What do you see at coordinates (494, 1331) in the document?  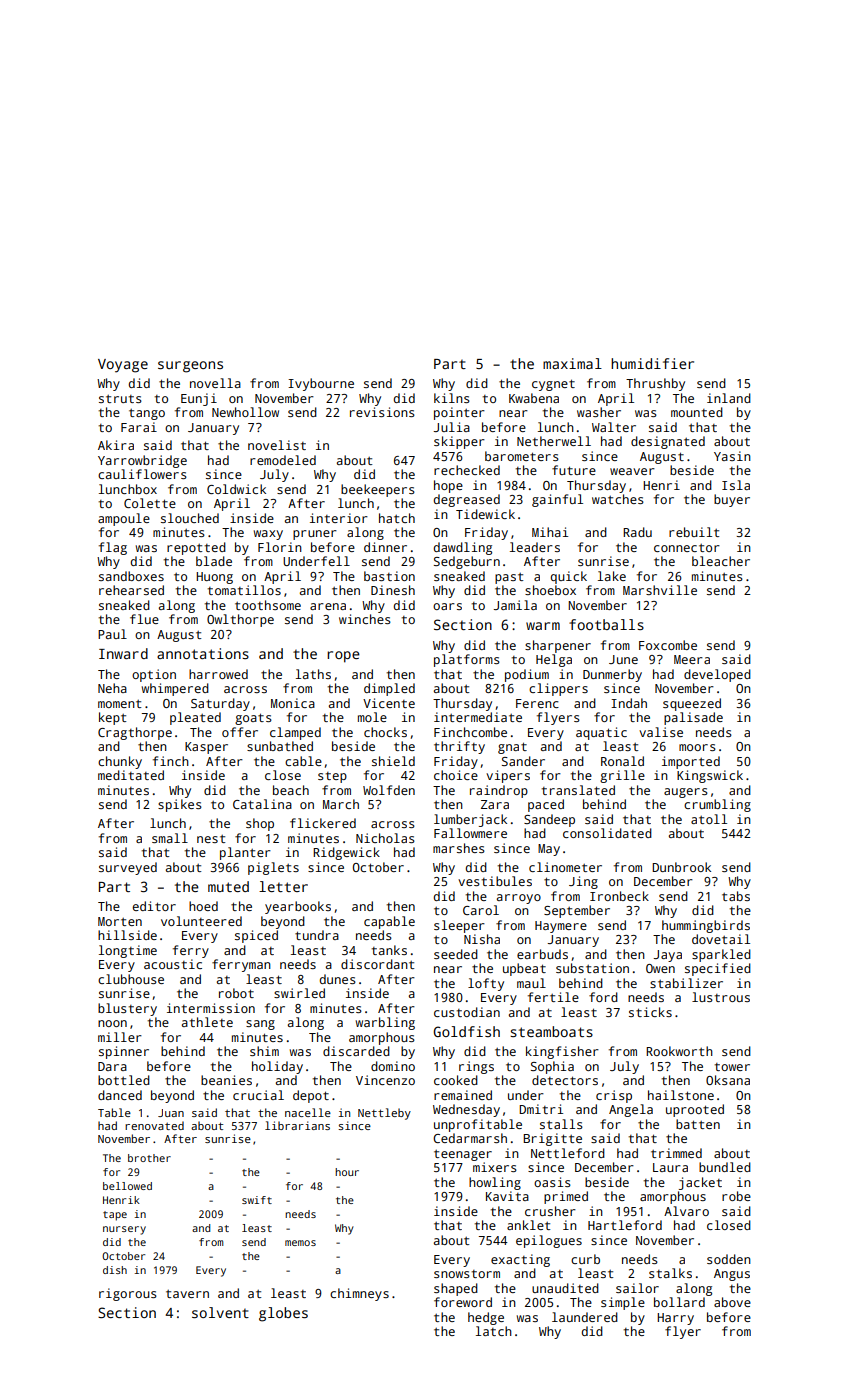 I see `latch` at bounding box center [494, 1331].
